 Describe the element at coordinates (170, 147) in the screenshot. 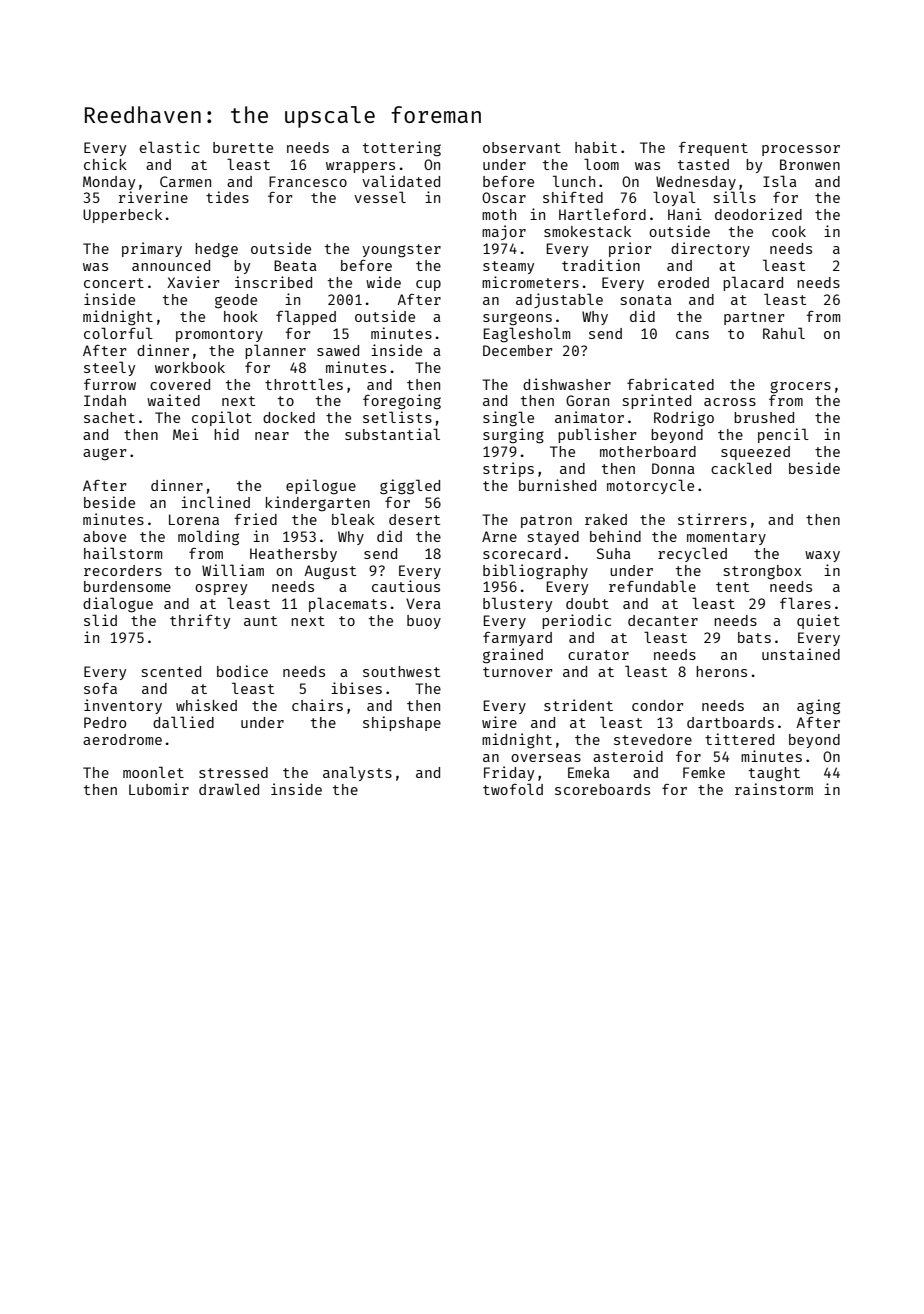

I see `elastic` at that location.
